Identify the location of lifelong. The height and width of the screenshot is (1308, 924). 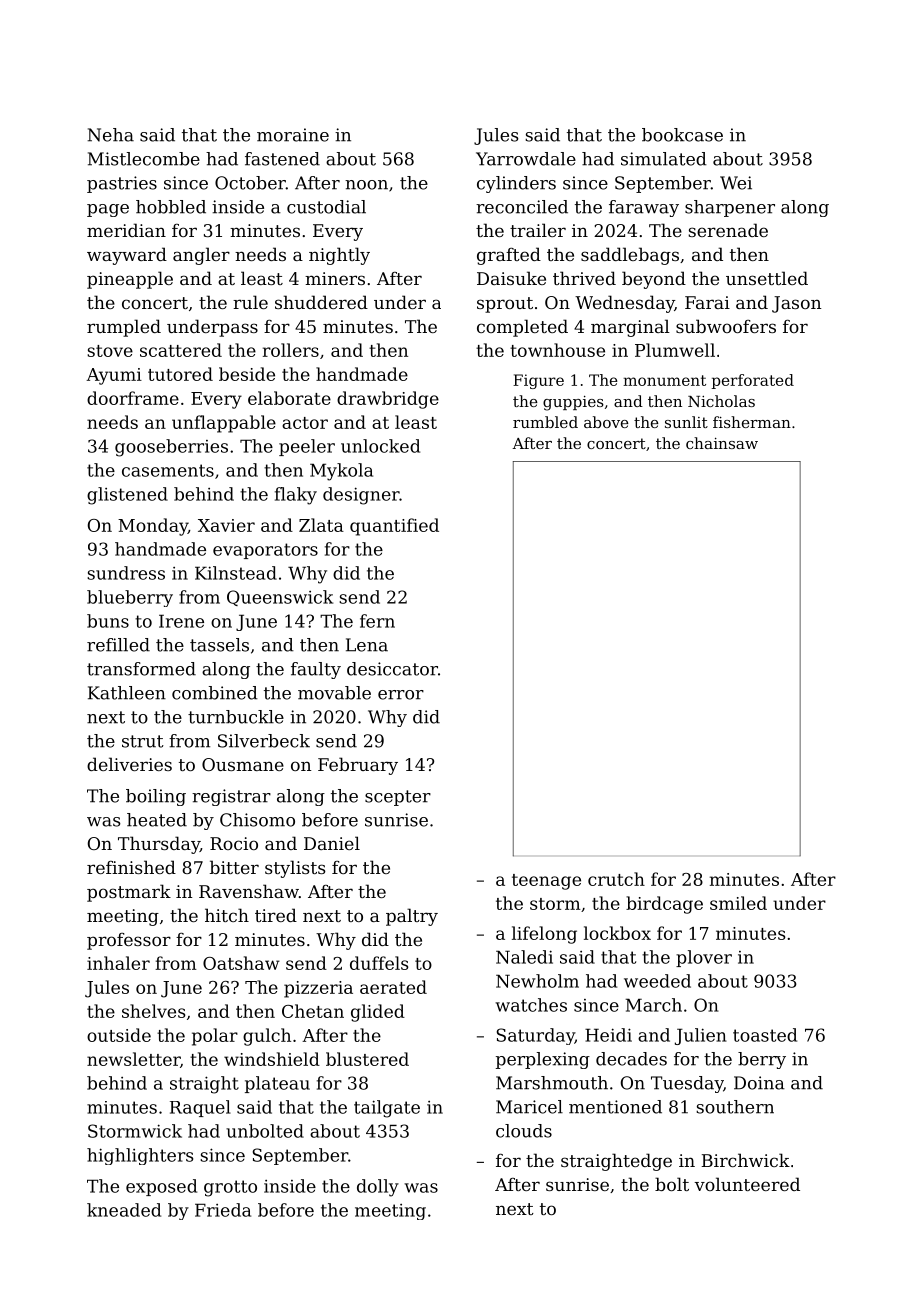
(544, 935).
